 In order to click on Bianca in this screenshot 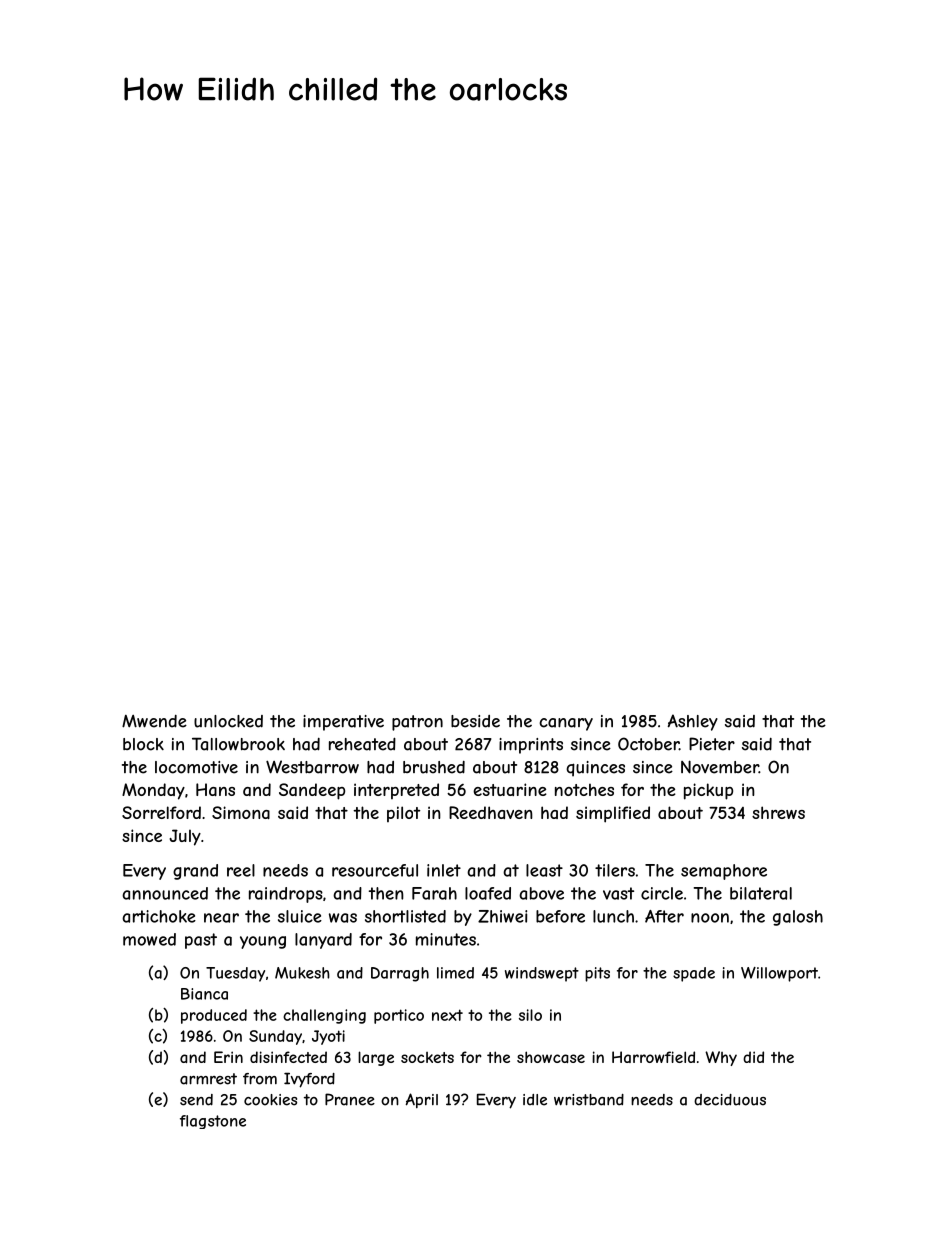, I will do `click(204, 994)`.
